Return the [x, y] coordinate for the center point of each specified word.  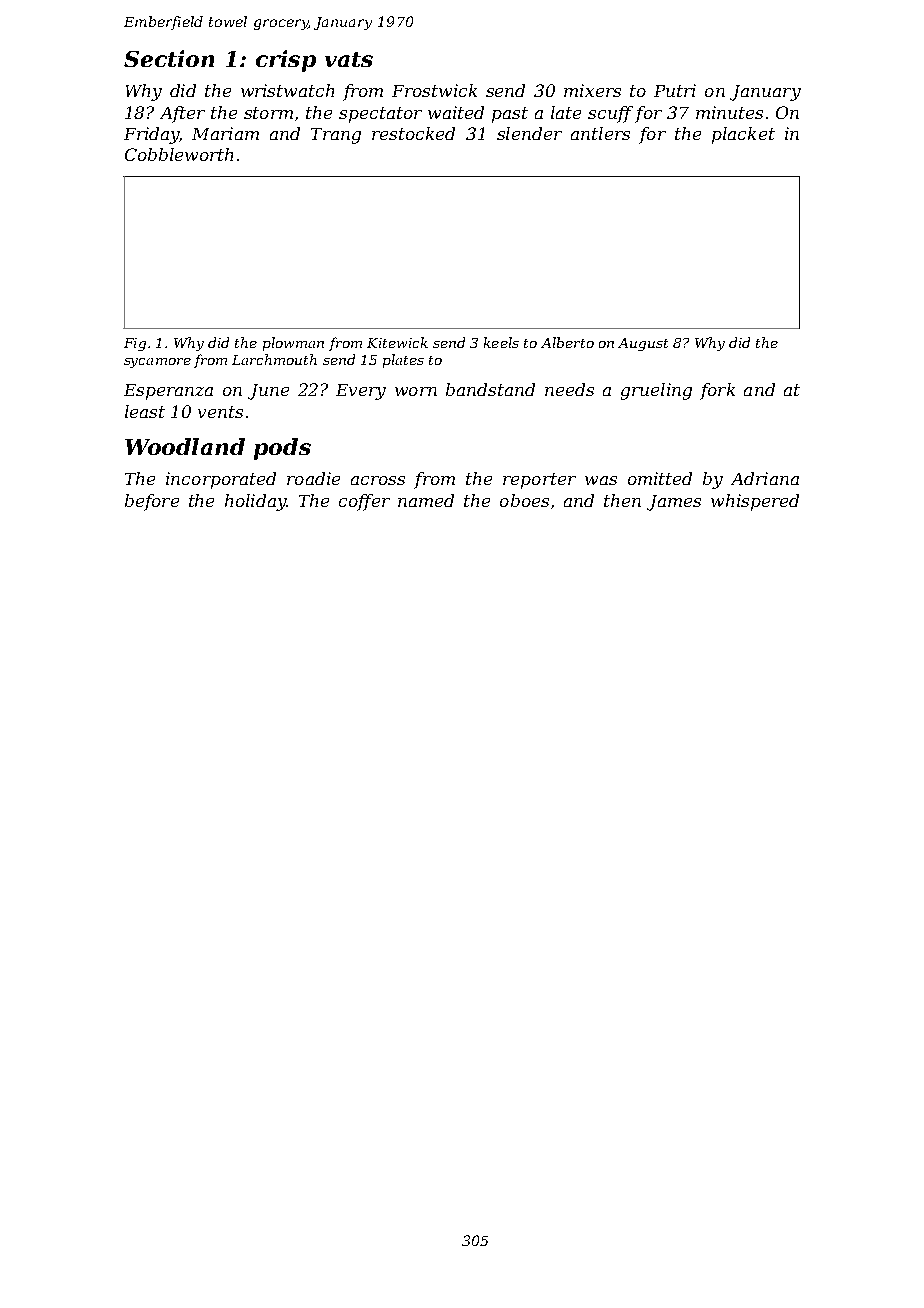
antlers [600, 133]
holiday [255, 502]
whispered [755, 502]
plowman [293, 344]
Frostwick [434, 90]
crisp [286, 61]
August [643, 344]
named [426, 500]
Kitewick [397, 342]
